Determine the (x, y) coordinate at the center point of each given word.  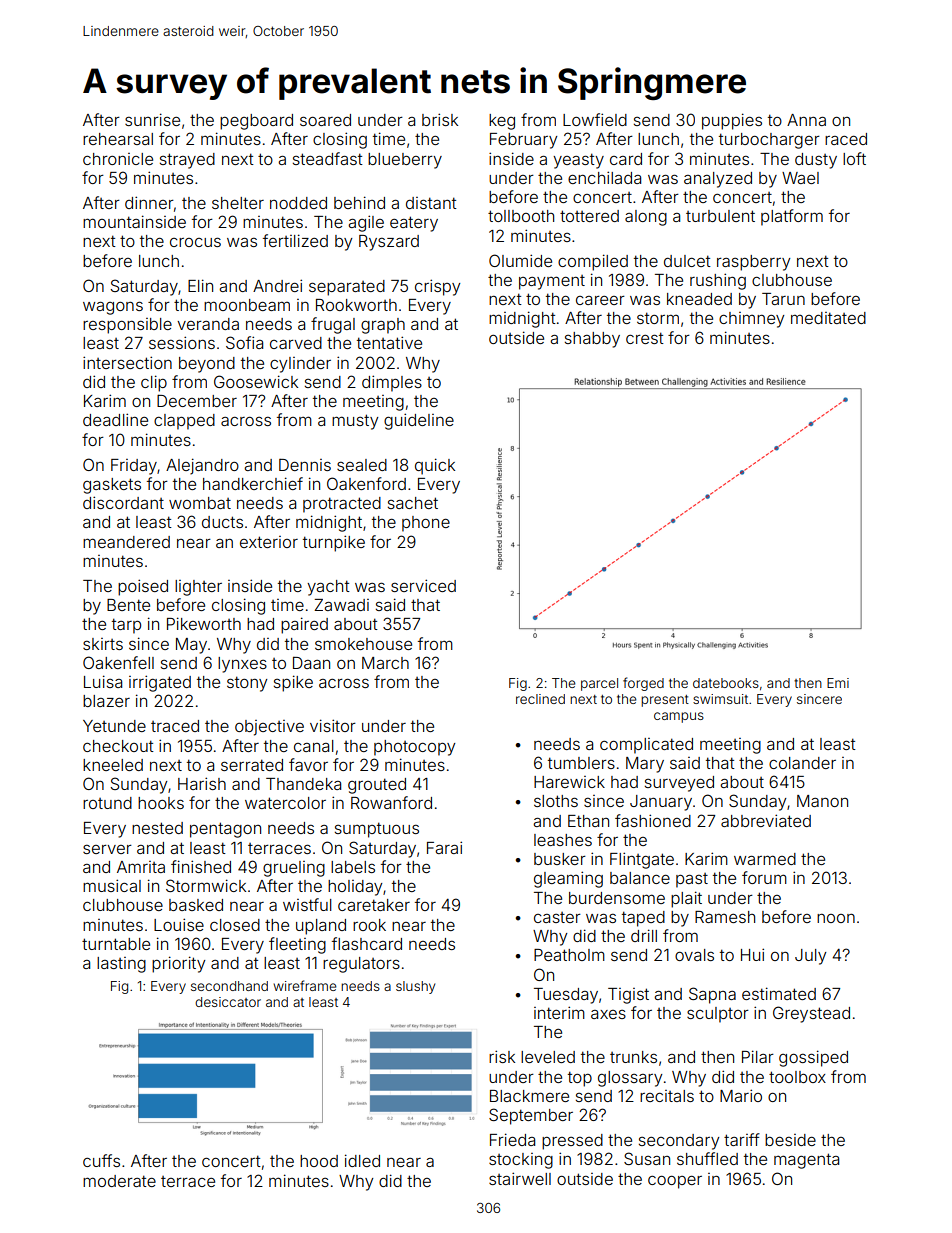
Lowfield (595, 119)
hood (319, 1161)
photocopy (414, 748)
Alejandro (202, 466)
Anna (806, 120)
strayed (187, 161)
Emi (838, 683)
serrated (252, 765)
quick (435, 466)
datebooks (726, 683)
